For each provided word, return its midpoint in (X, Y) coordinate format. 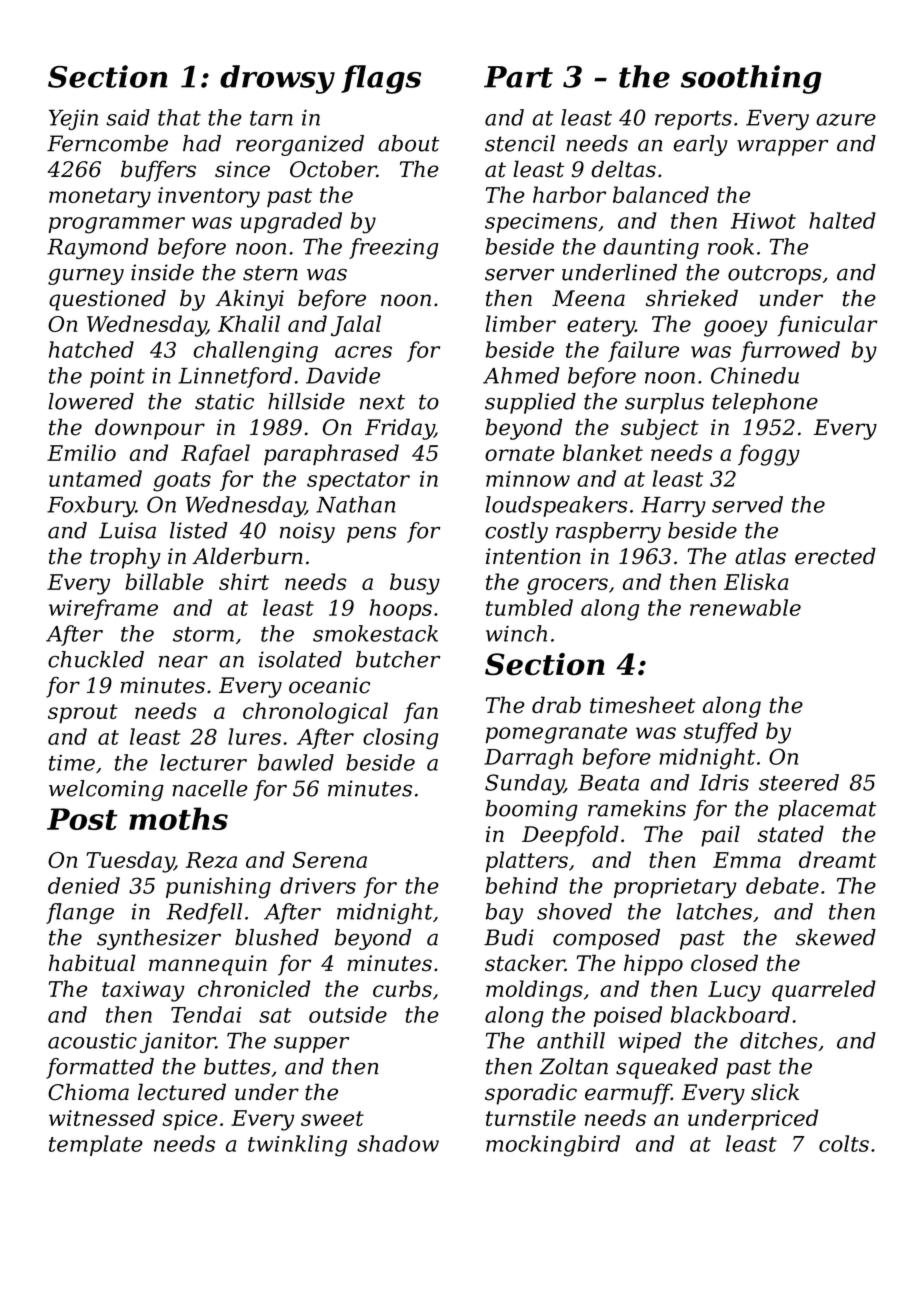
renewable (745, 607)
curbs (402, 988)
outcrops (775, 275)
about (408, 143)
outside (348, 1014)
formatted (100, 1068)
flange (80, 913)
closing (400, 739)
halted (842, 220)
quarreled (824, 990)
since (242, 169)
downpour (150, 429)
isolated (300, 659)
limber (520, 323)
